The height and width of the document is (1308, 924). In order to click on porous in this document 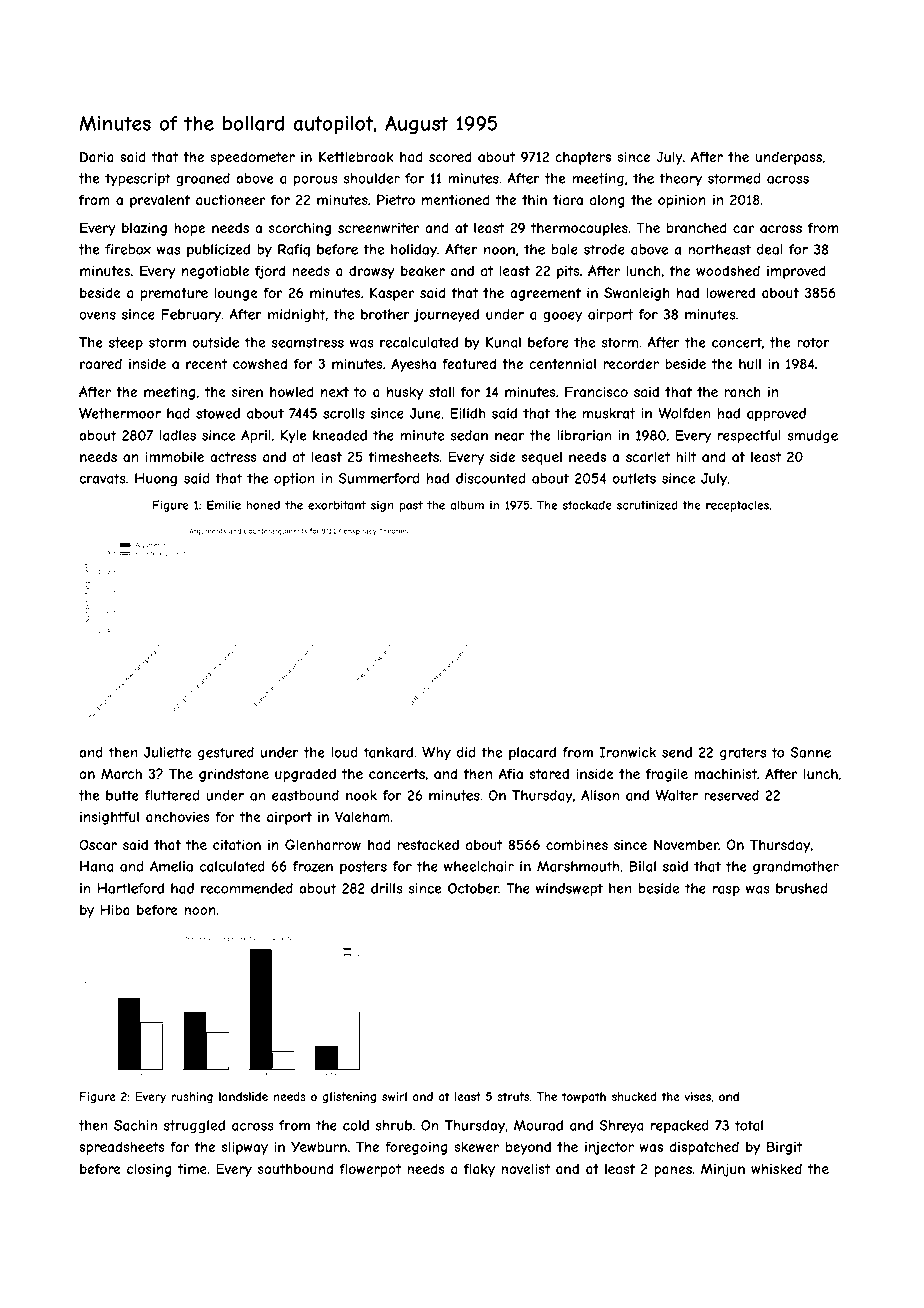, I will do `click(315, 181)`.
